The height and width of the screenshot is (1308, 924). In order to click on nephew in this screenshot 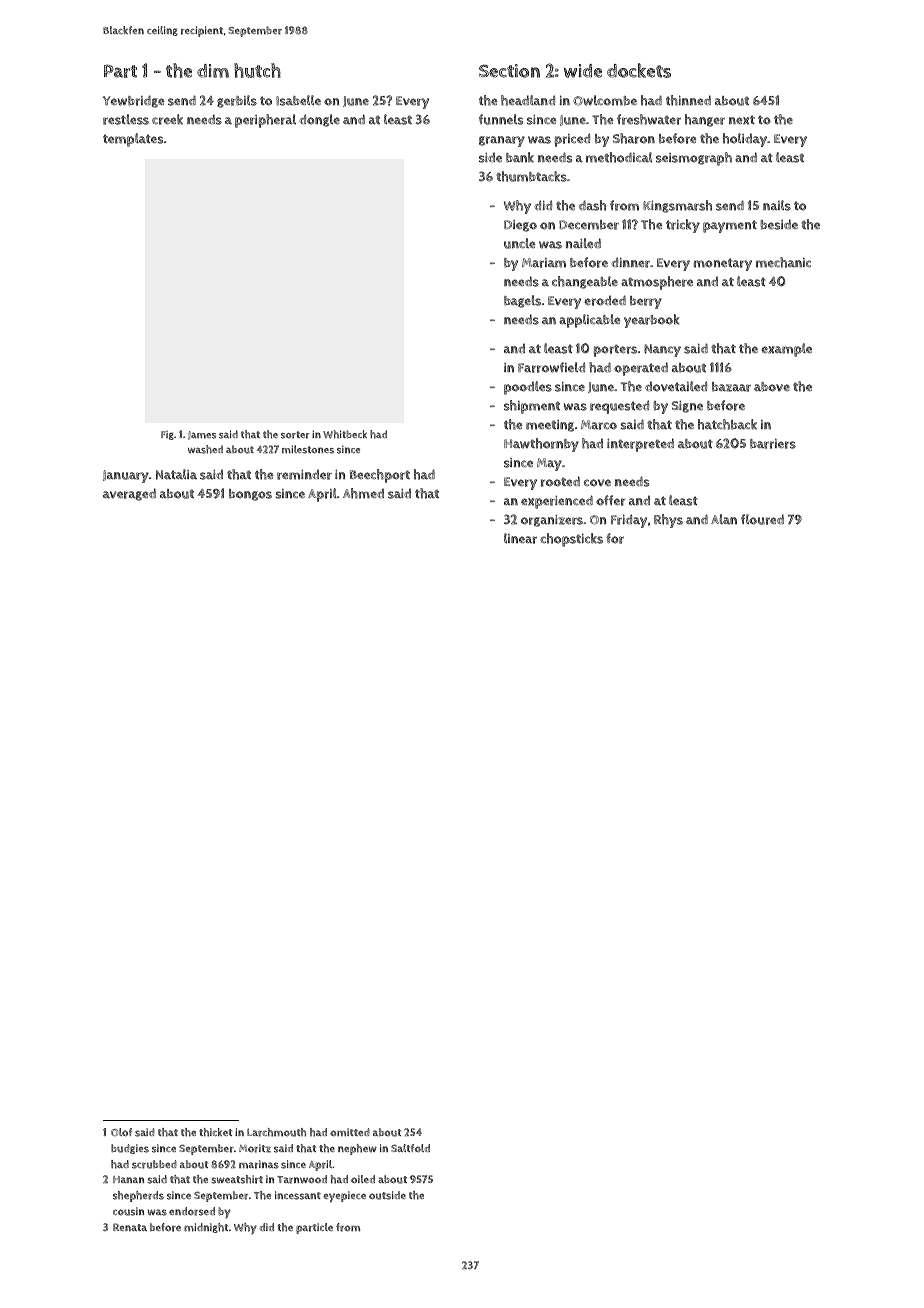, I will do `click(357, 1149)`.
